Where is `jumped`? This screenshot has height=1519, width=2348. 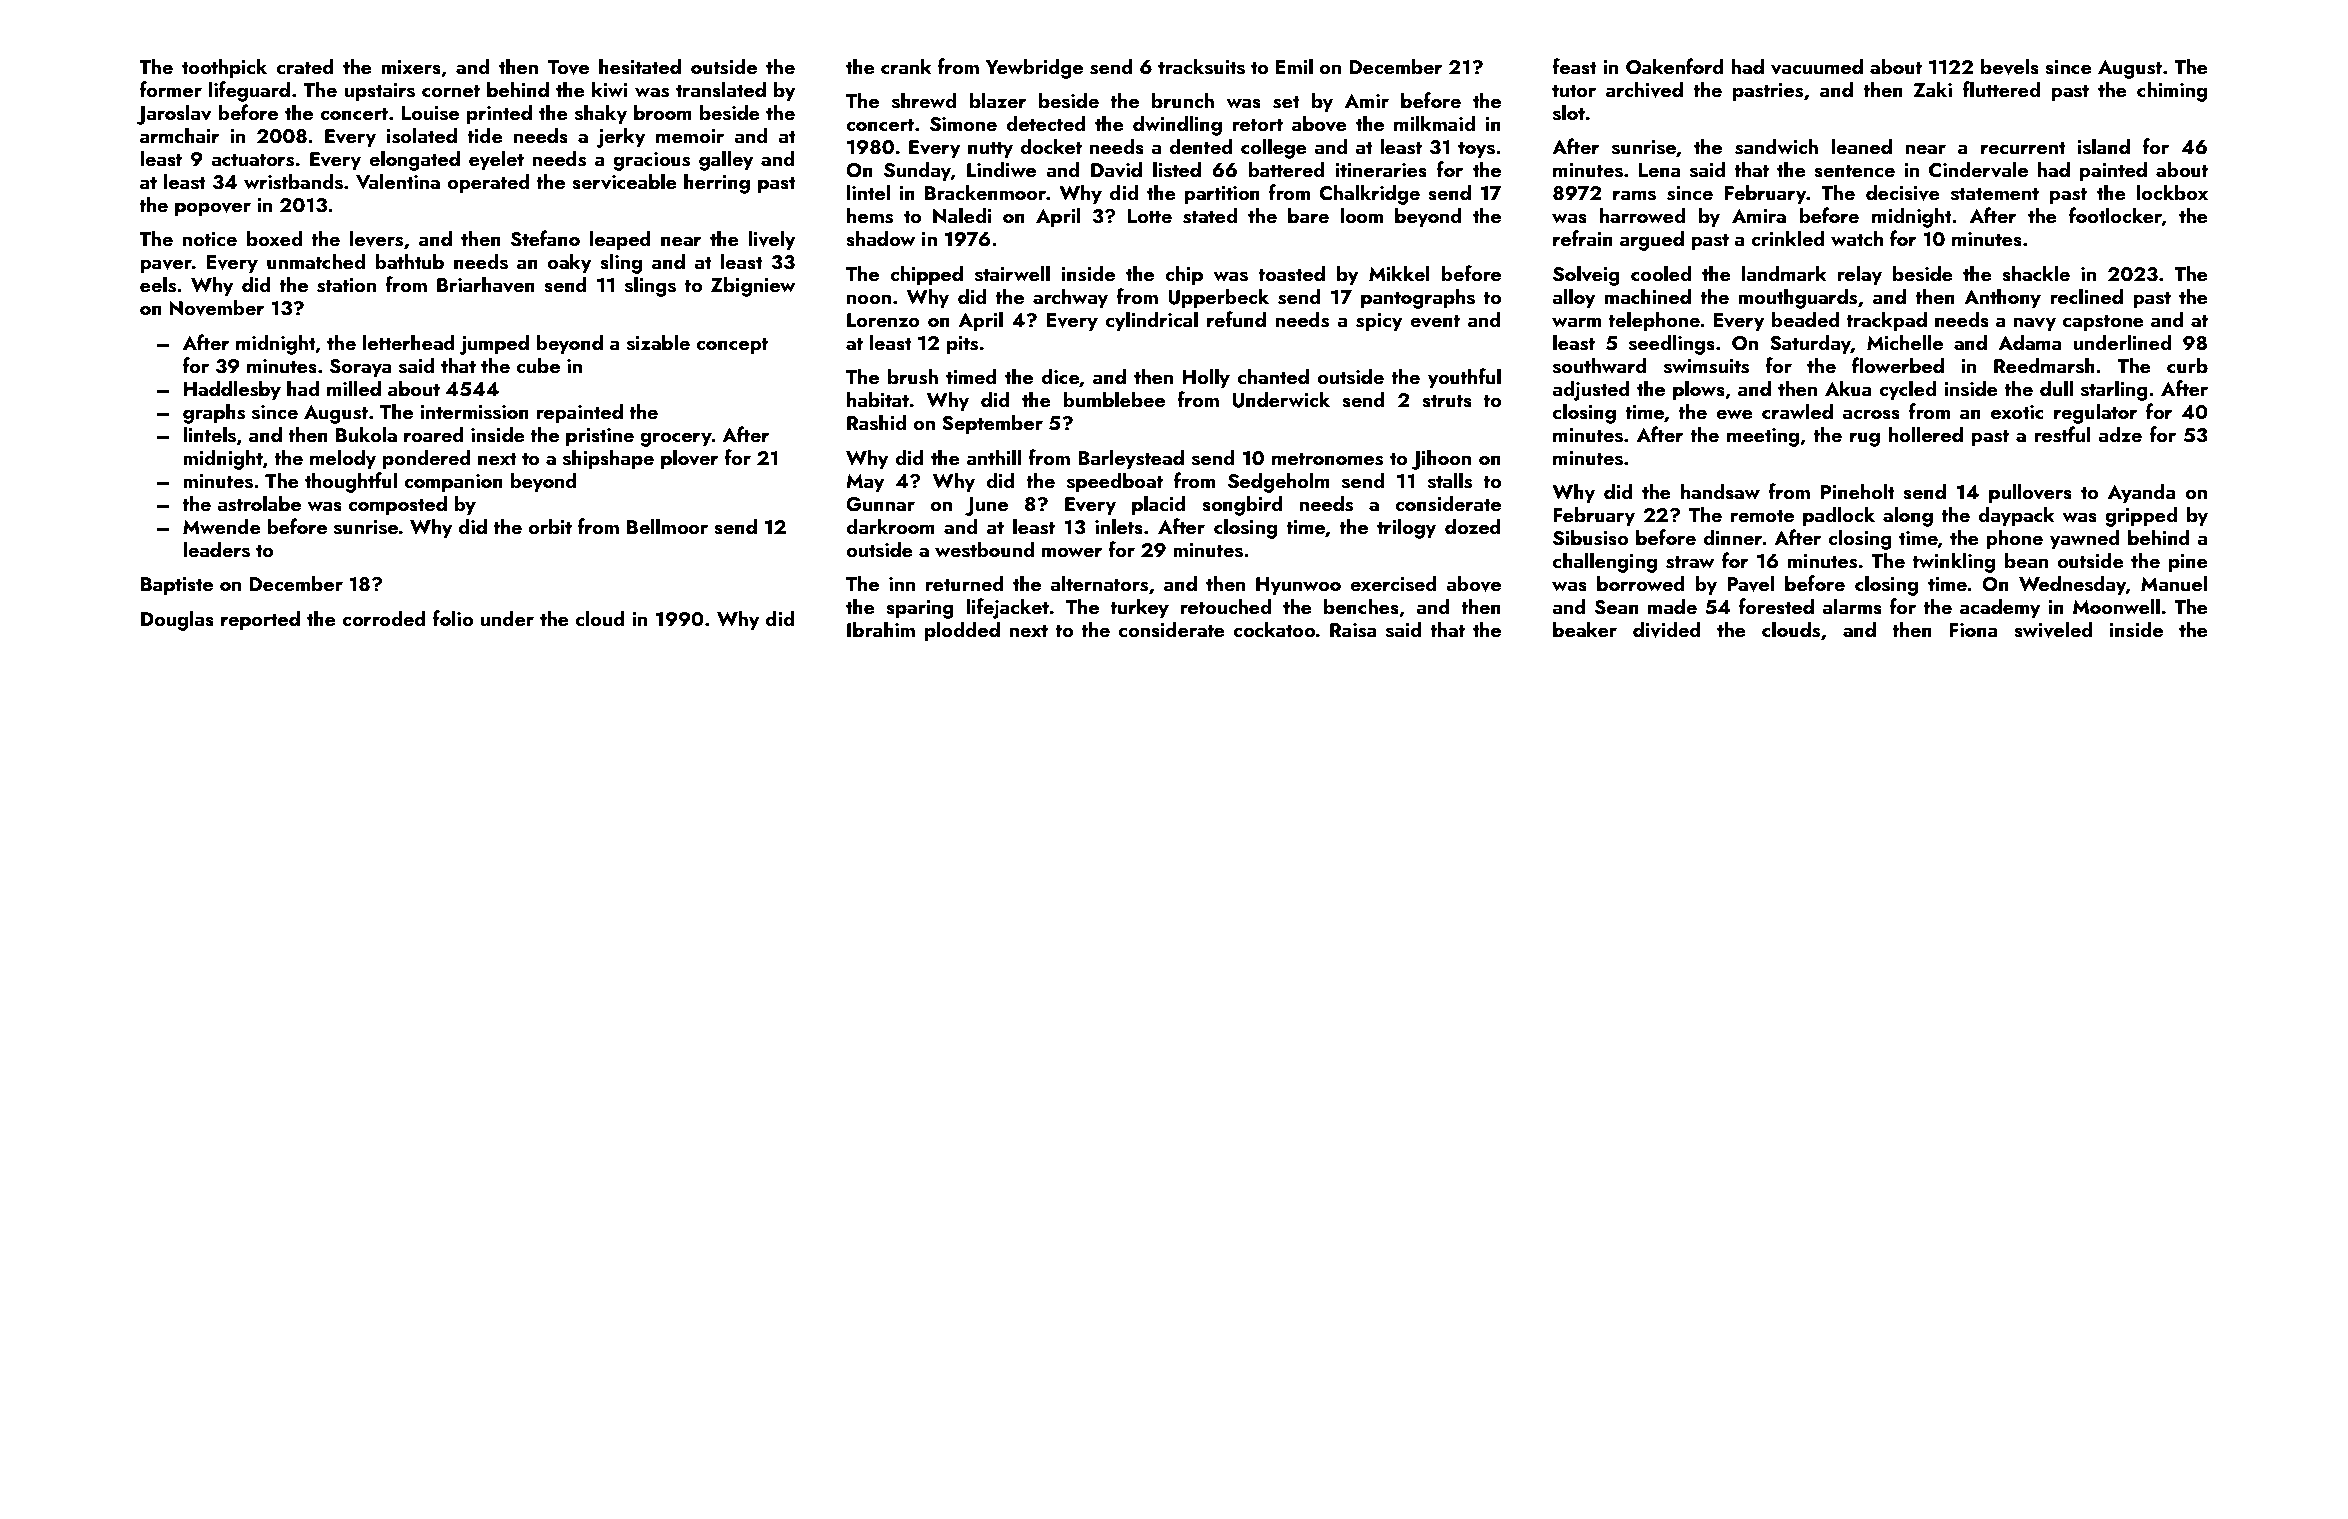 jumped is located at coordinates (494, 344).
